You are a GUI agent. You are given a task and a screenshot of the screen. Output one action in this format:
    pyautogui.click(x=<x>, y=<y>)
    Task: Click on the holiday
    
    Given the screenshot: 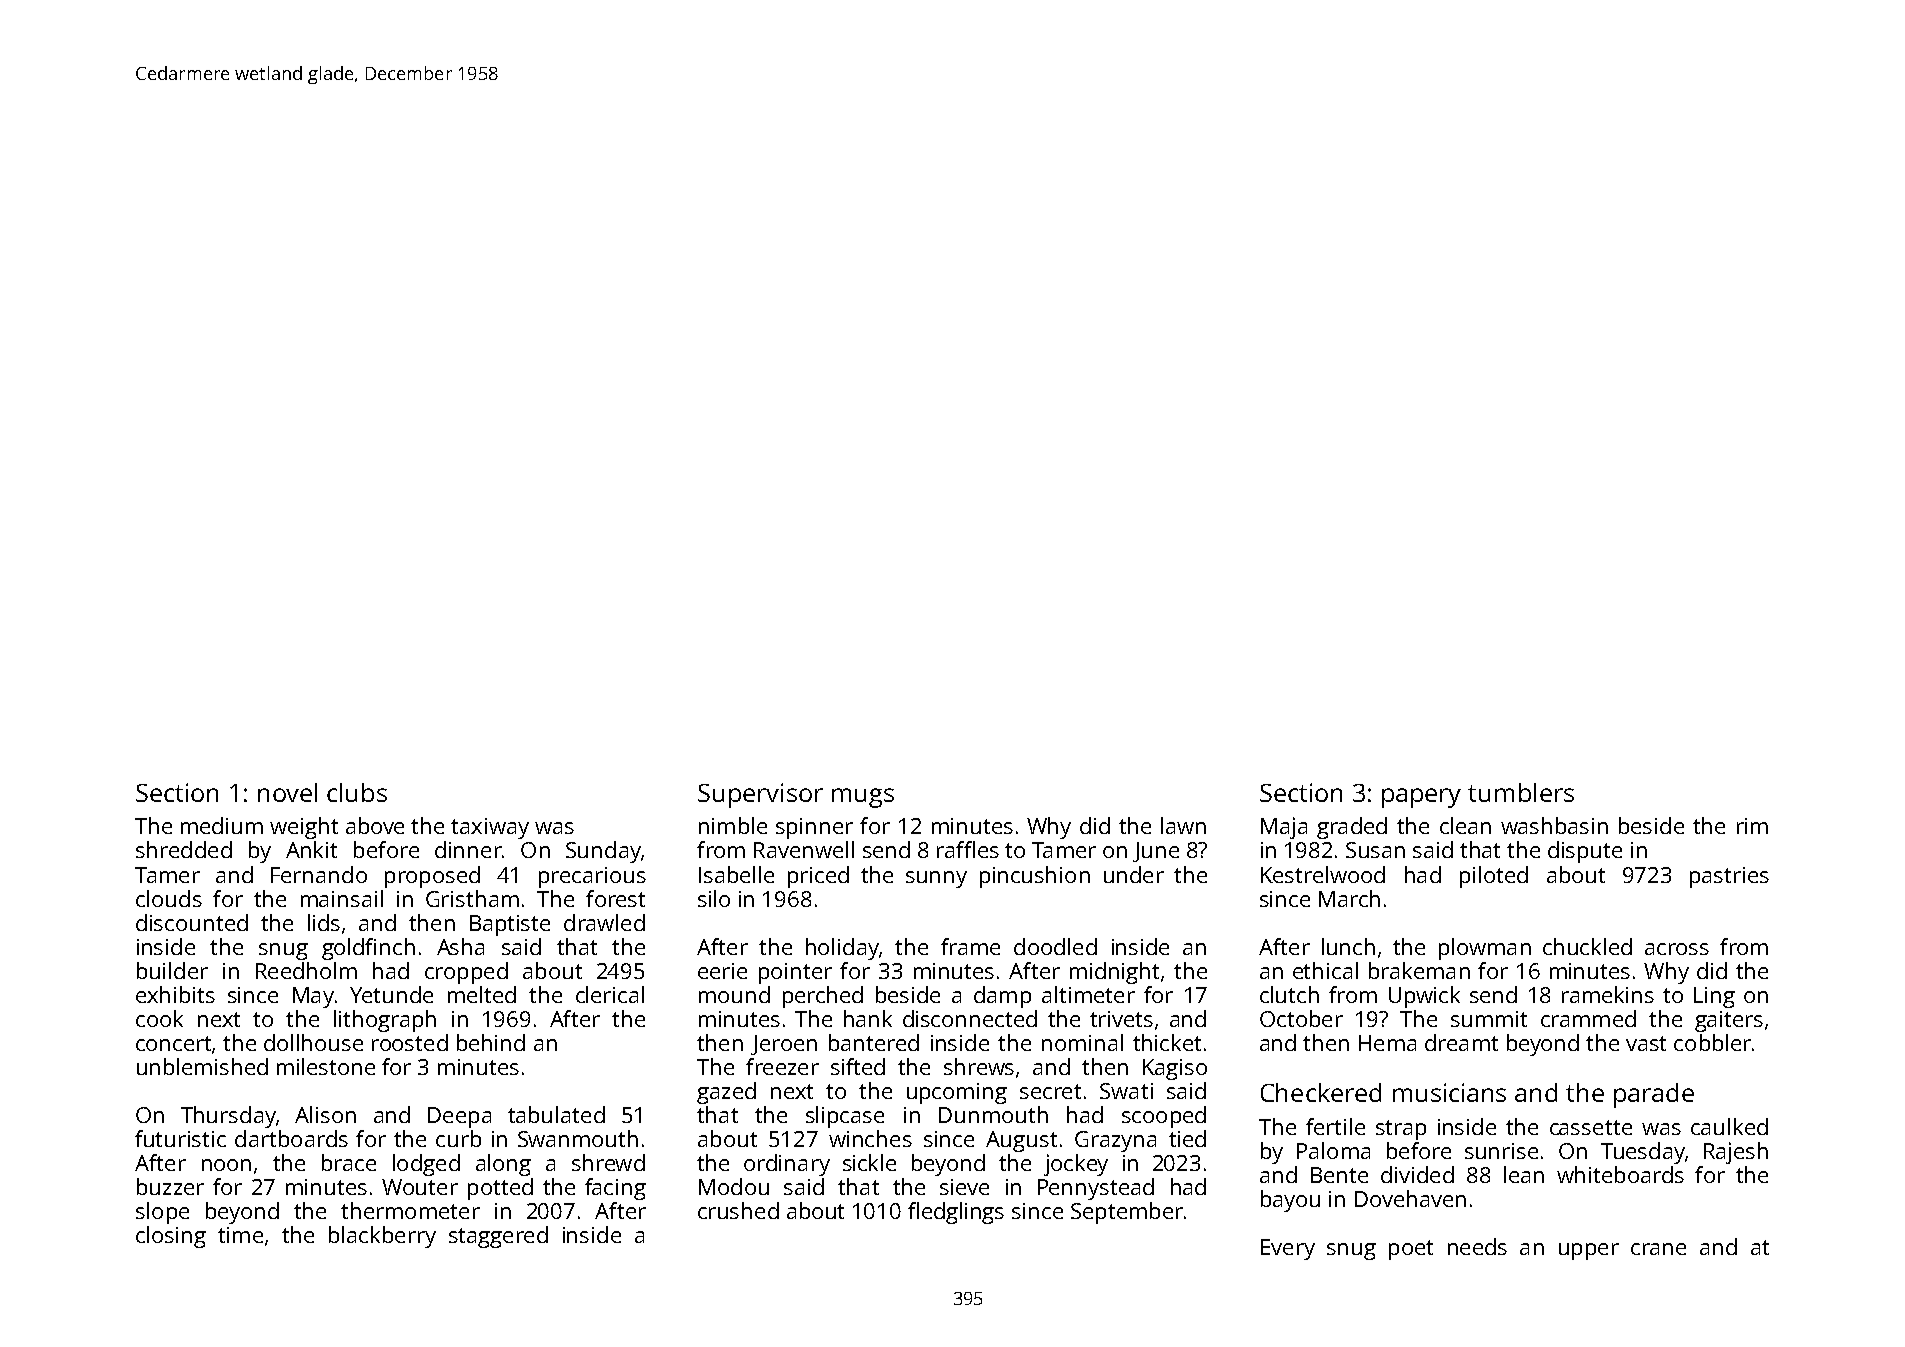 What is the action you would take?
    pyautogui.click(x=842, y=949)
